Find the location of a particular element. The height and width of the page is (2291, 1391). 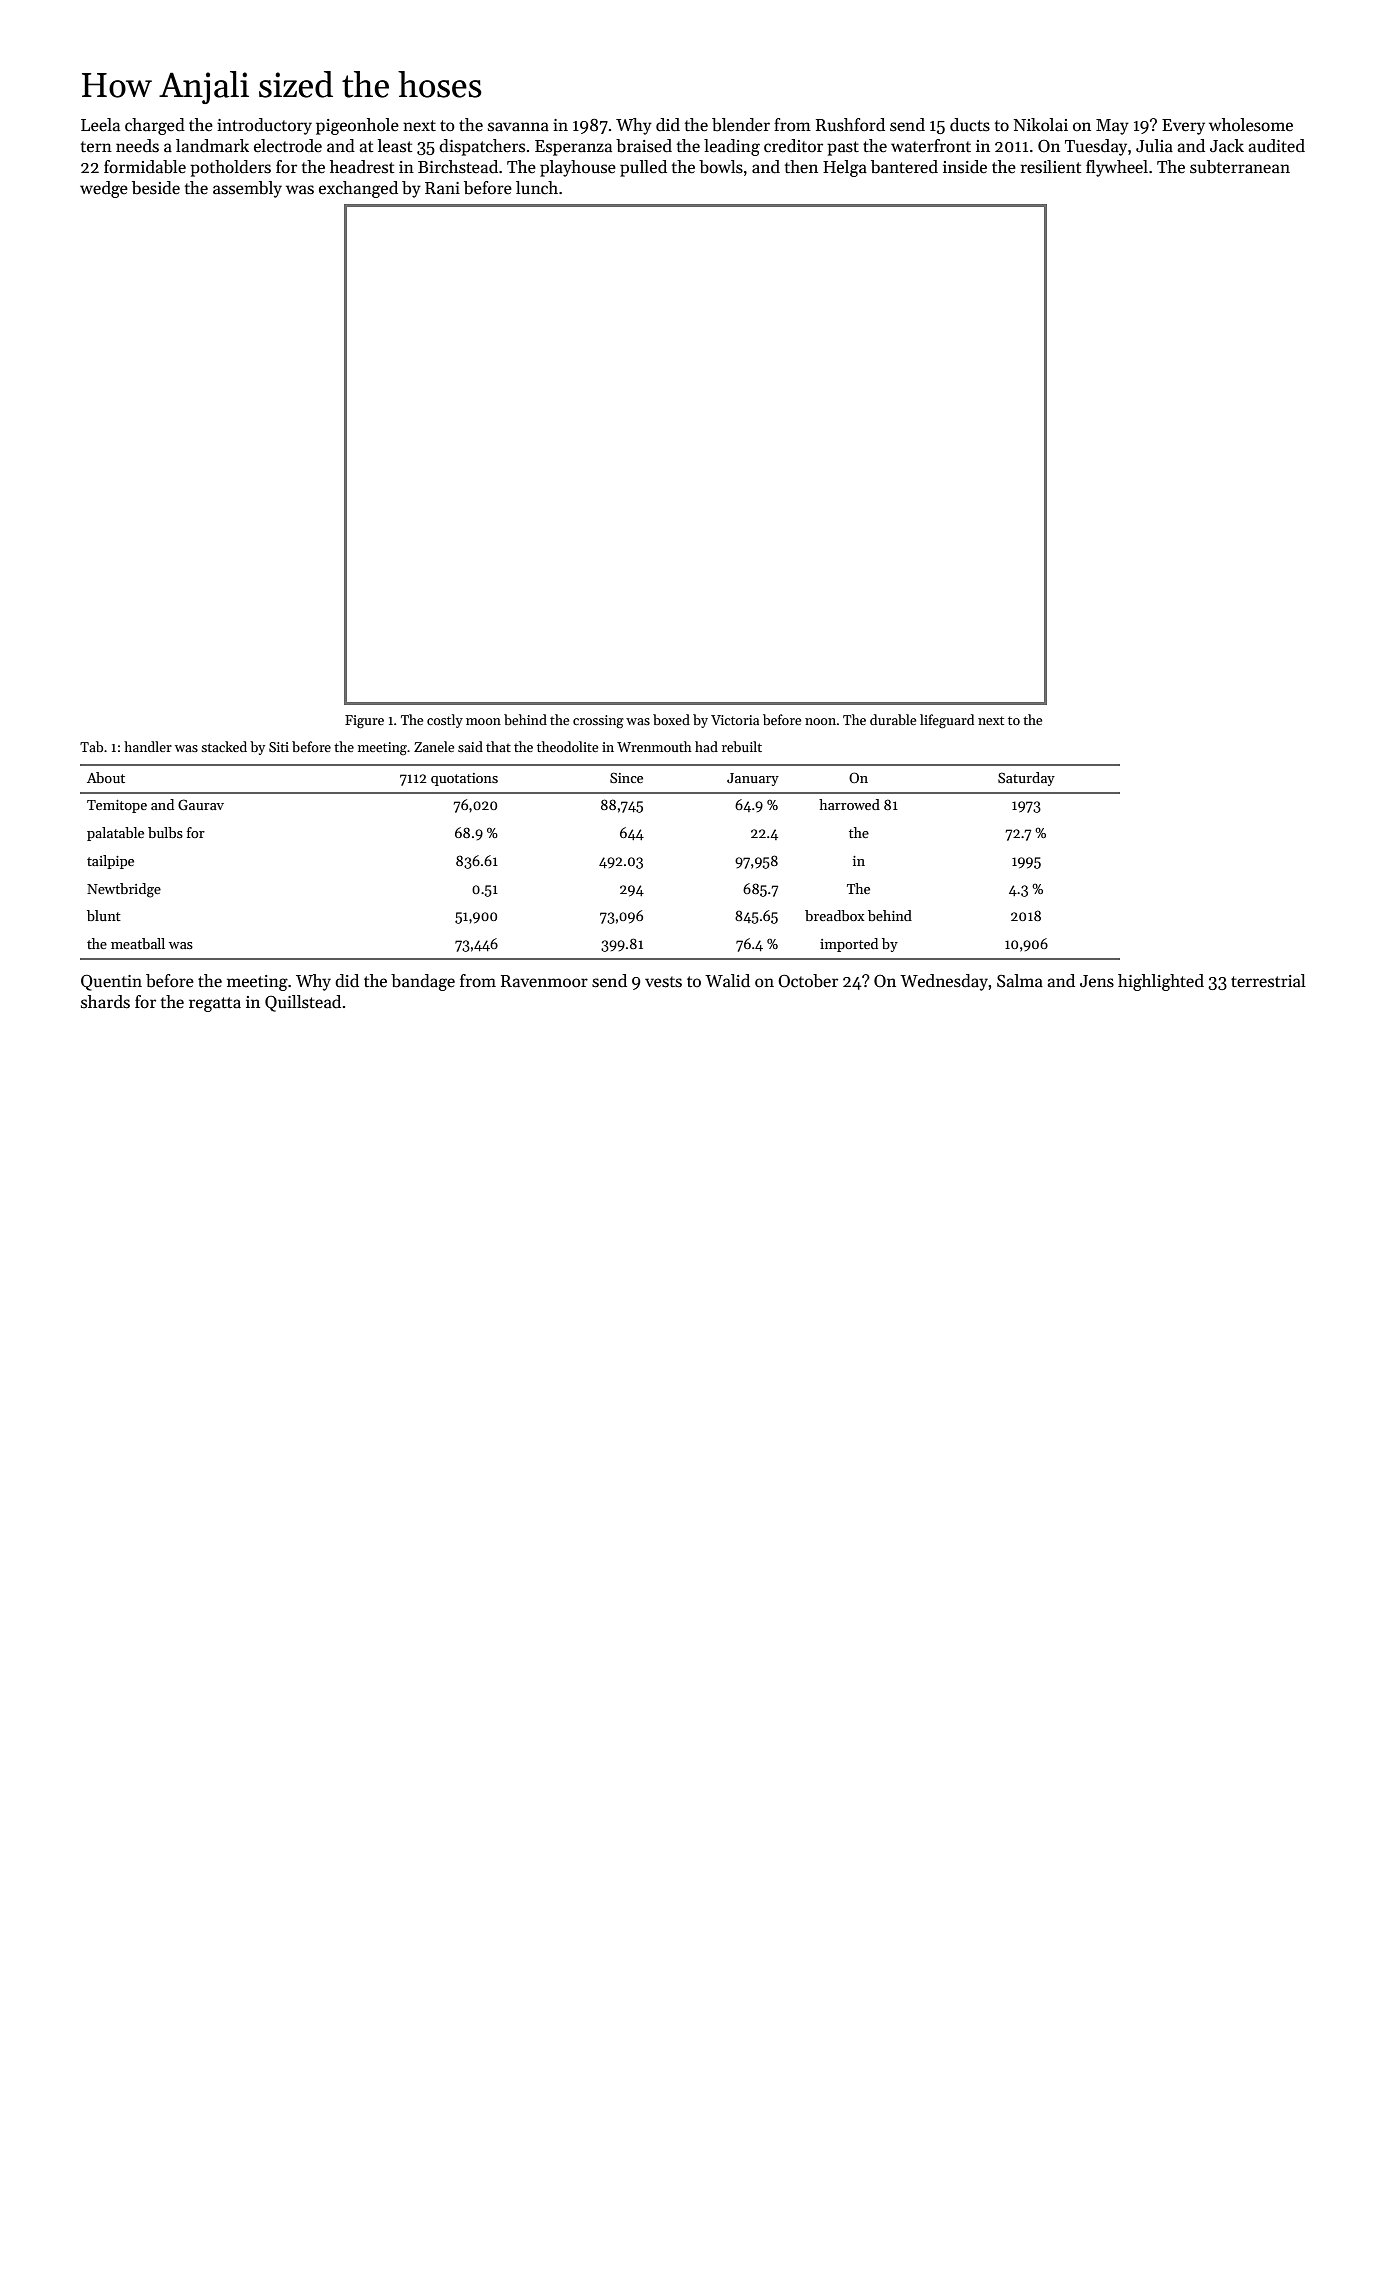

beside is located at coordinates (156, 188).
